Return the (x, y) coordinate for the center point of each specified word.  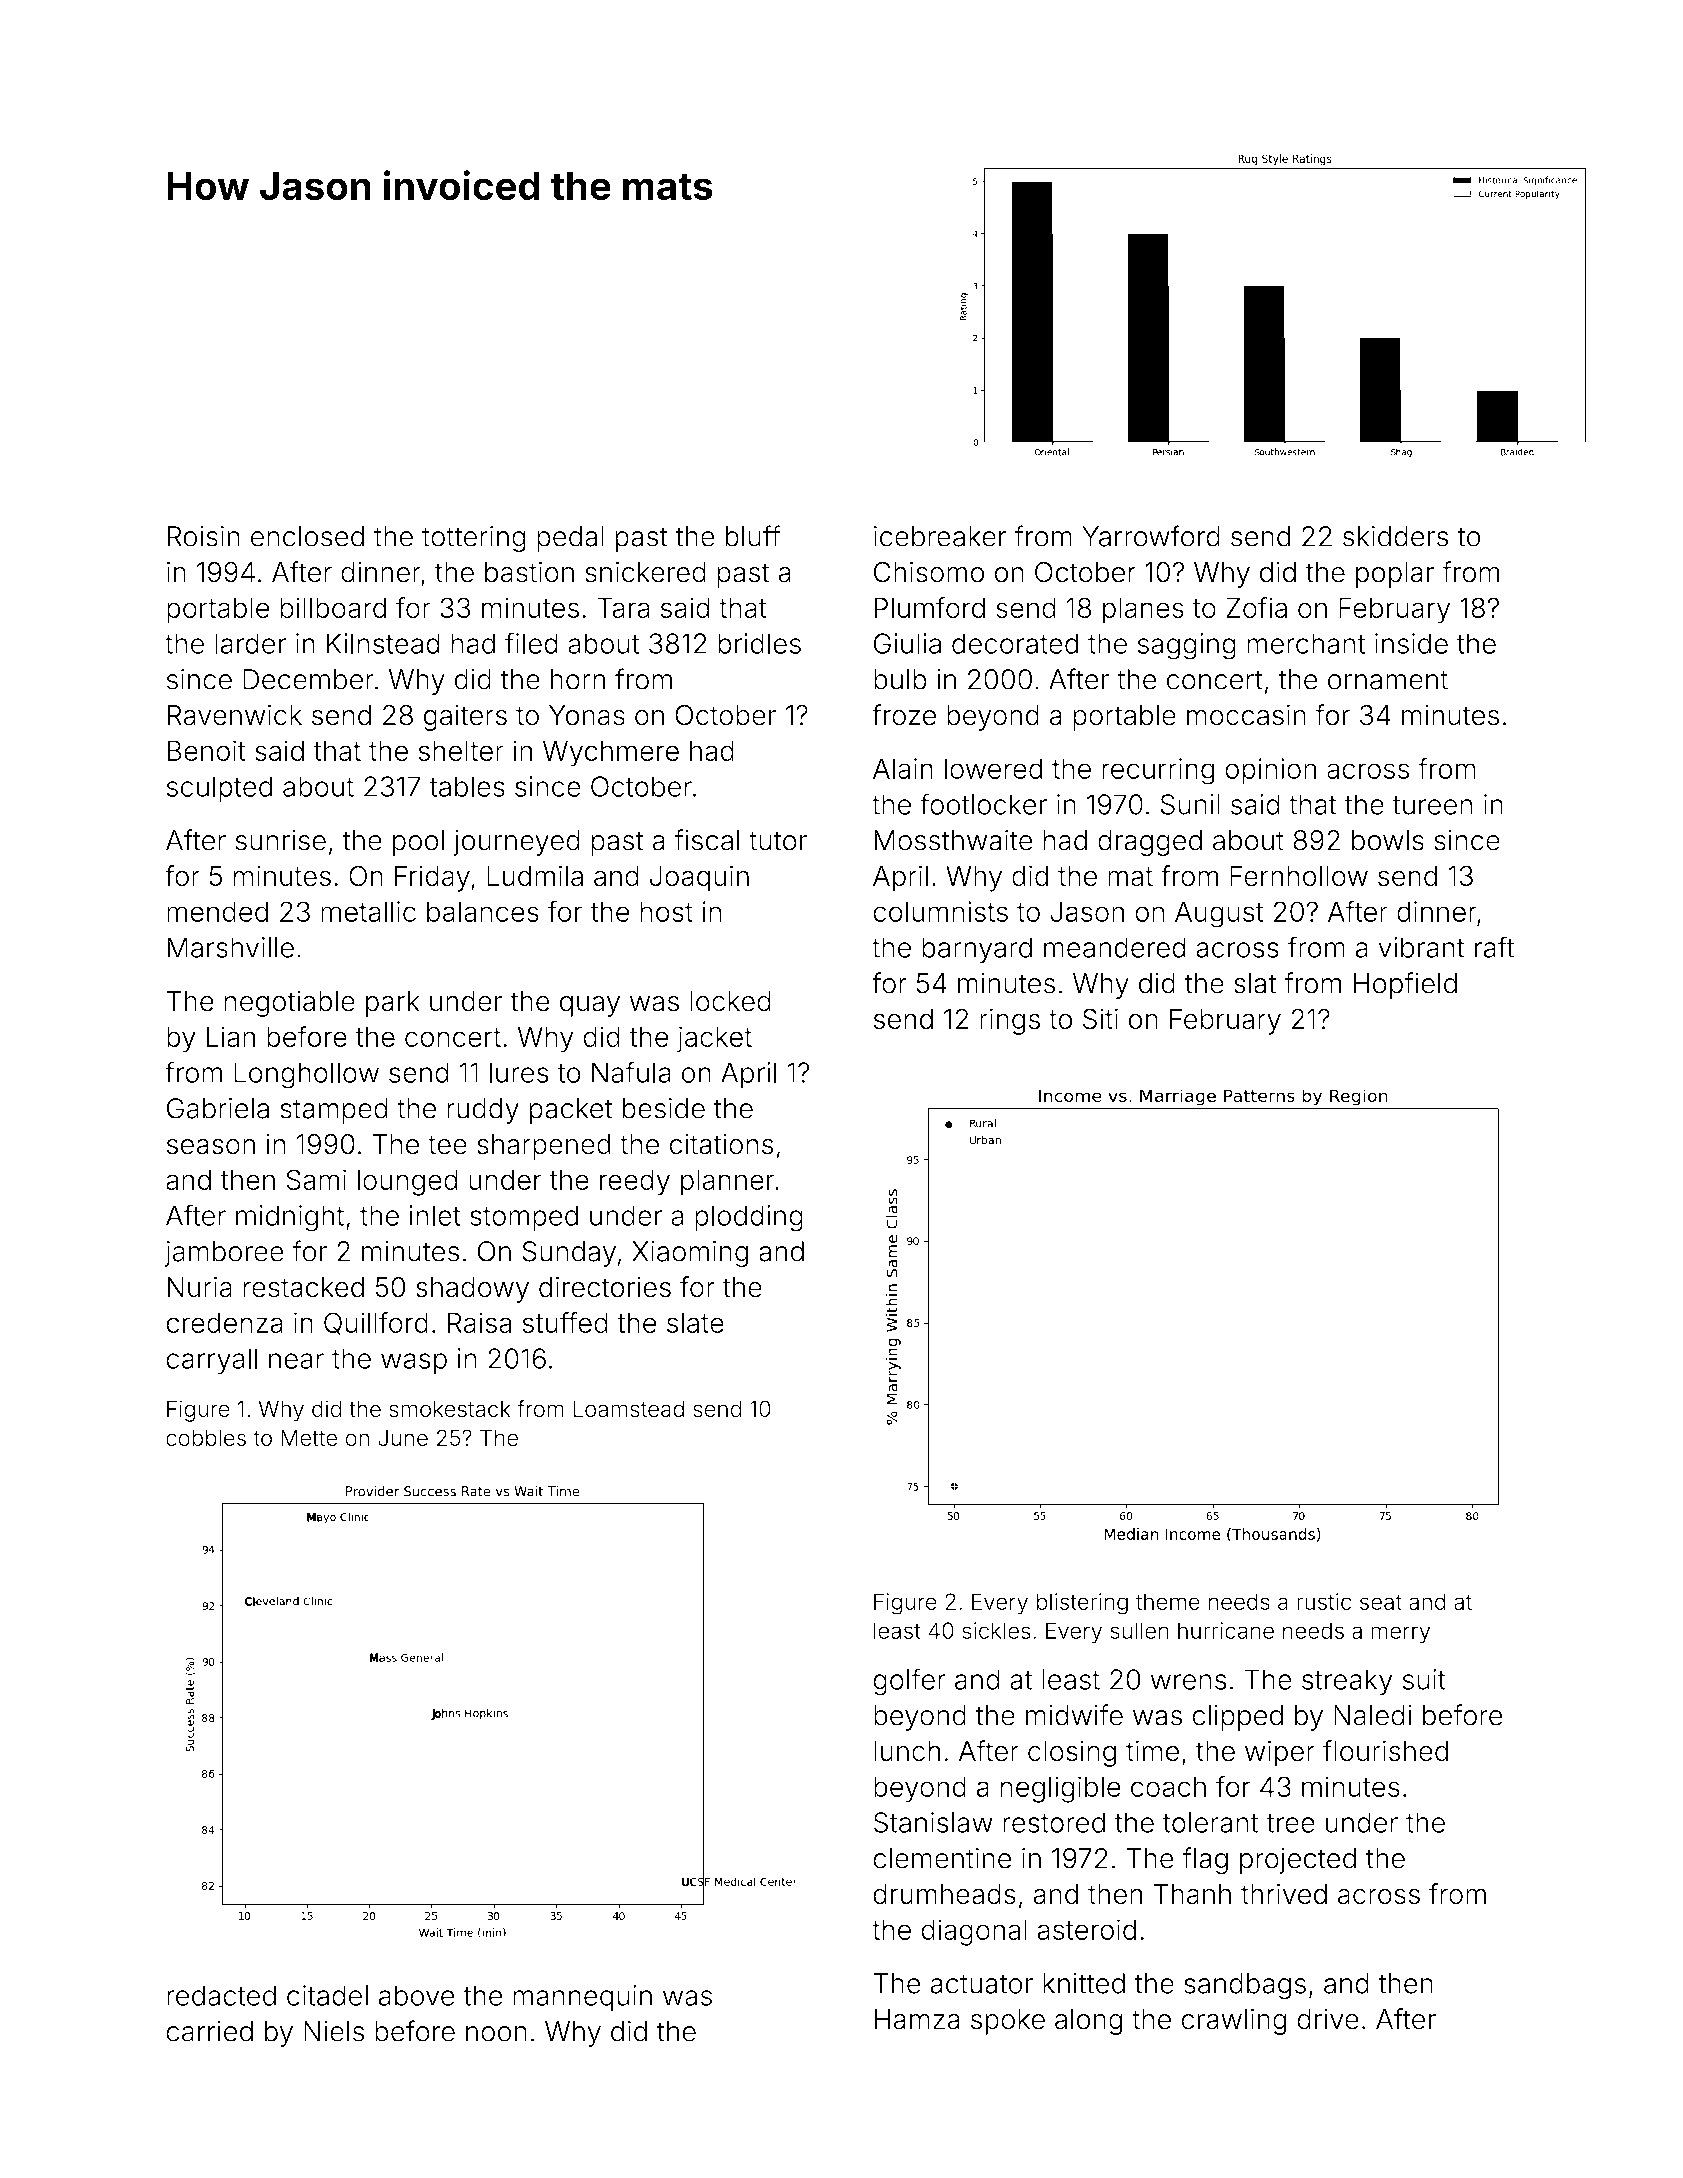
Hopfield (1405, 985)
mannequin (582, 1998)
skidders (1396, 536)
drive (1328, 2019)
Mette (309, 1438)
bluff (752, 536)
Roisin (203, 536)
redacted (221, 1995)
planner (728, 1182)
